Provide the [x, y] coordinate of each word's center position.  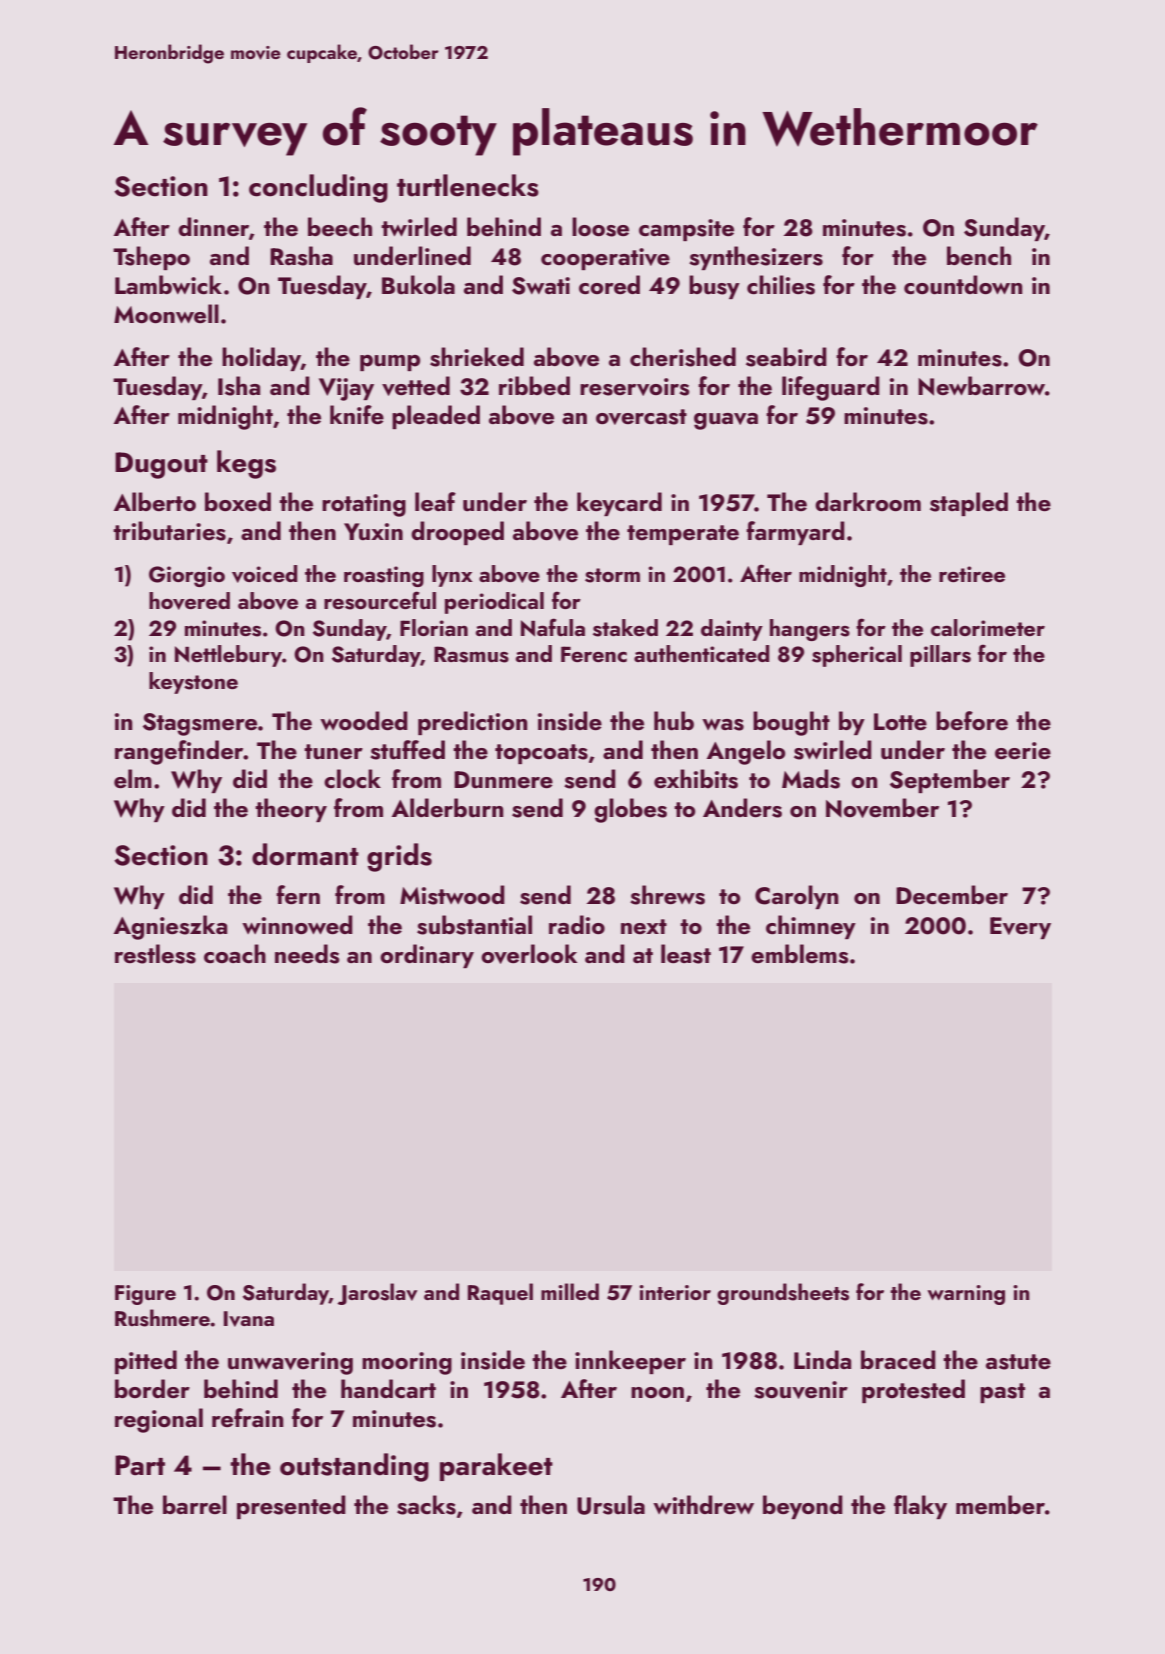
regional [159, 1420]
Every [1020, 928]
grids [399, 857]
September [950, 781]
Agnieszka [170, 927]
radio [577, 924]
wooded [364, 721]
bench [979, 256]
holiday [261, 359]
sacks [426, 1505]
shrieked [477, 357]
